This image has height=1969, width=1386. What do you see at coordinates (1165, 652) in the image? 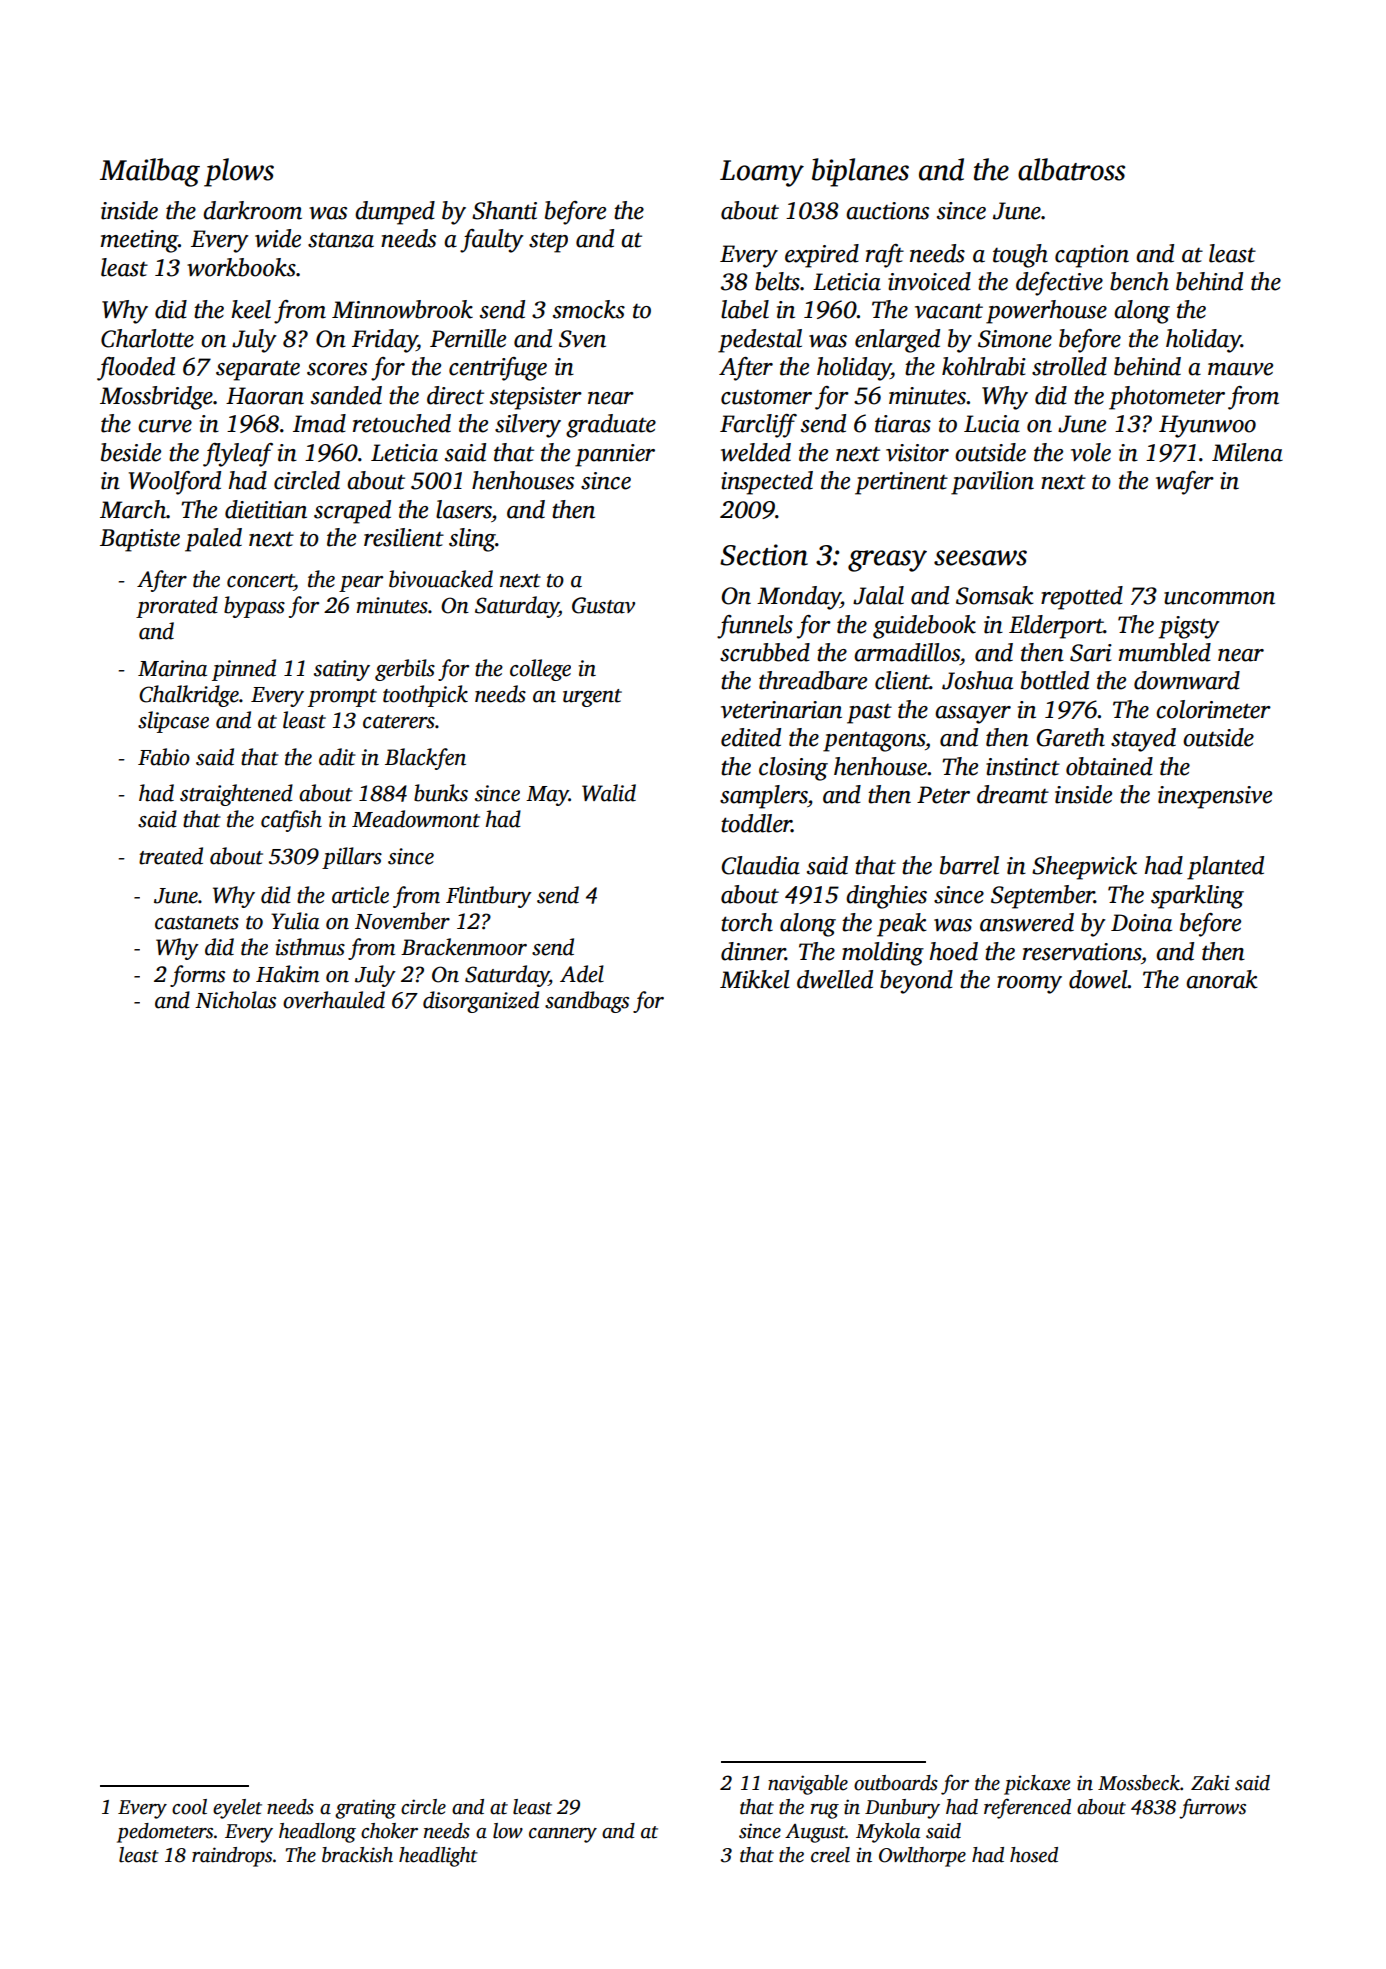
I see `mumbled` at bounding box center [1165, 652].
